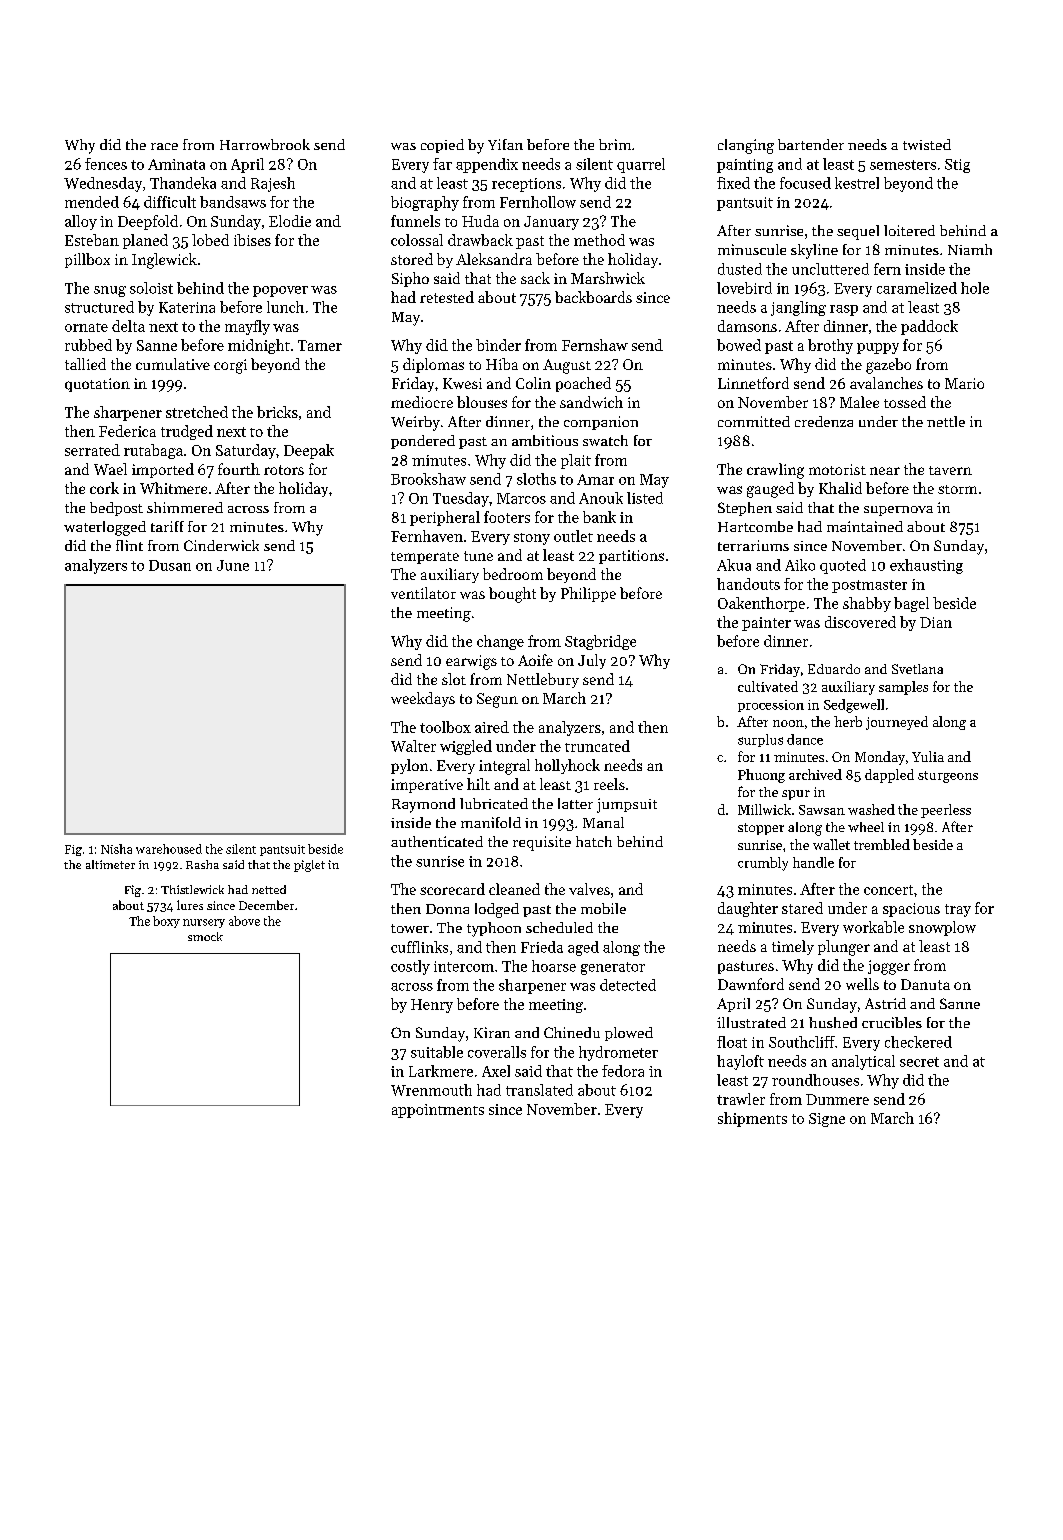 This screenshot has height=1540, width=1063. What do you see at coordinates (926, 566) in the screenshot?
I see `exhausting` at bounding box center [926, 566].
